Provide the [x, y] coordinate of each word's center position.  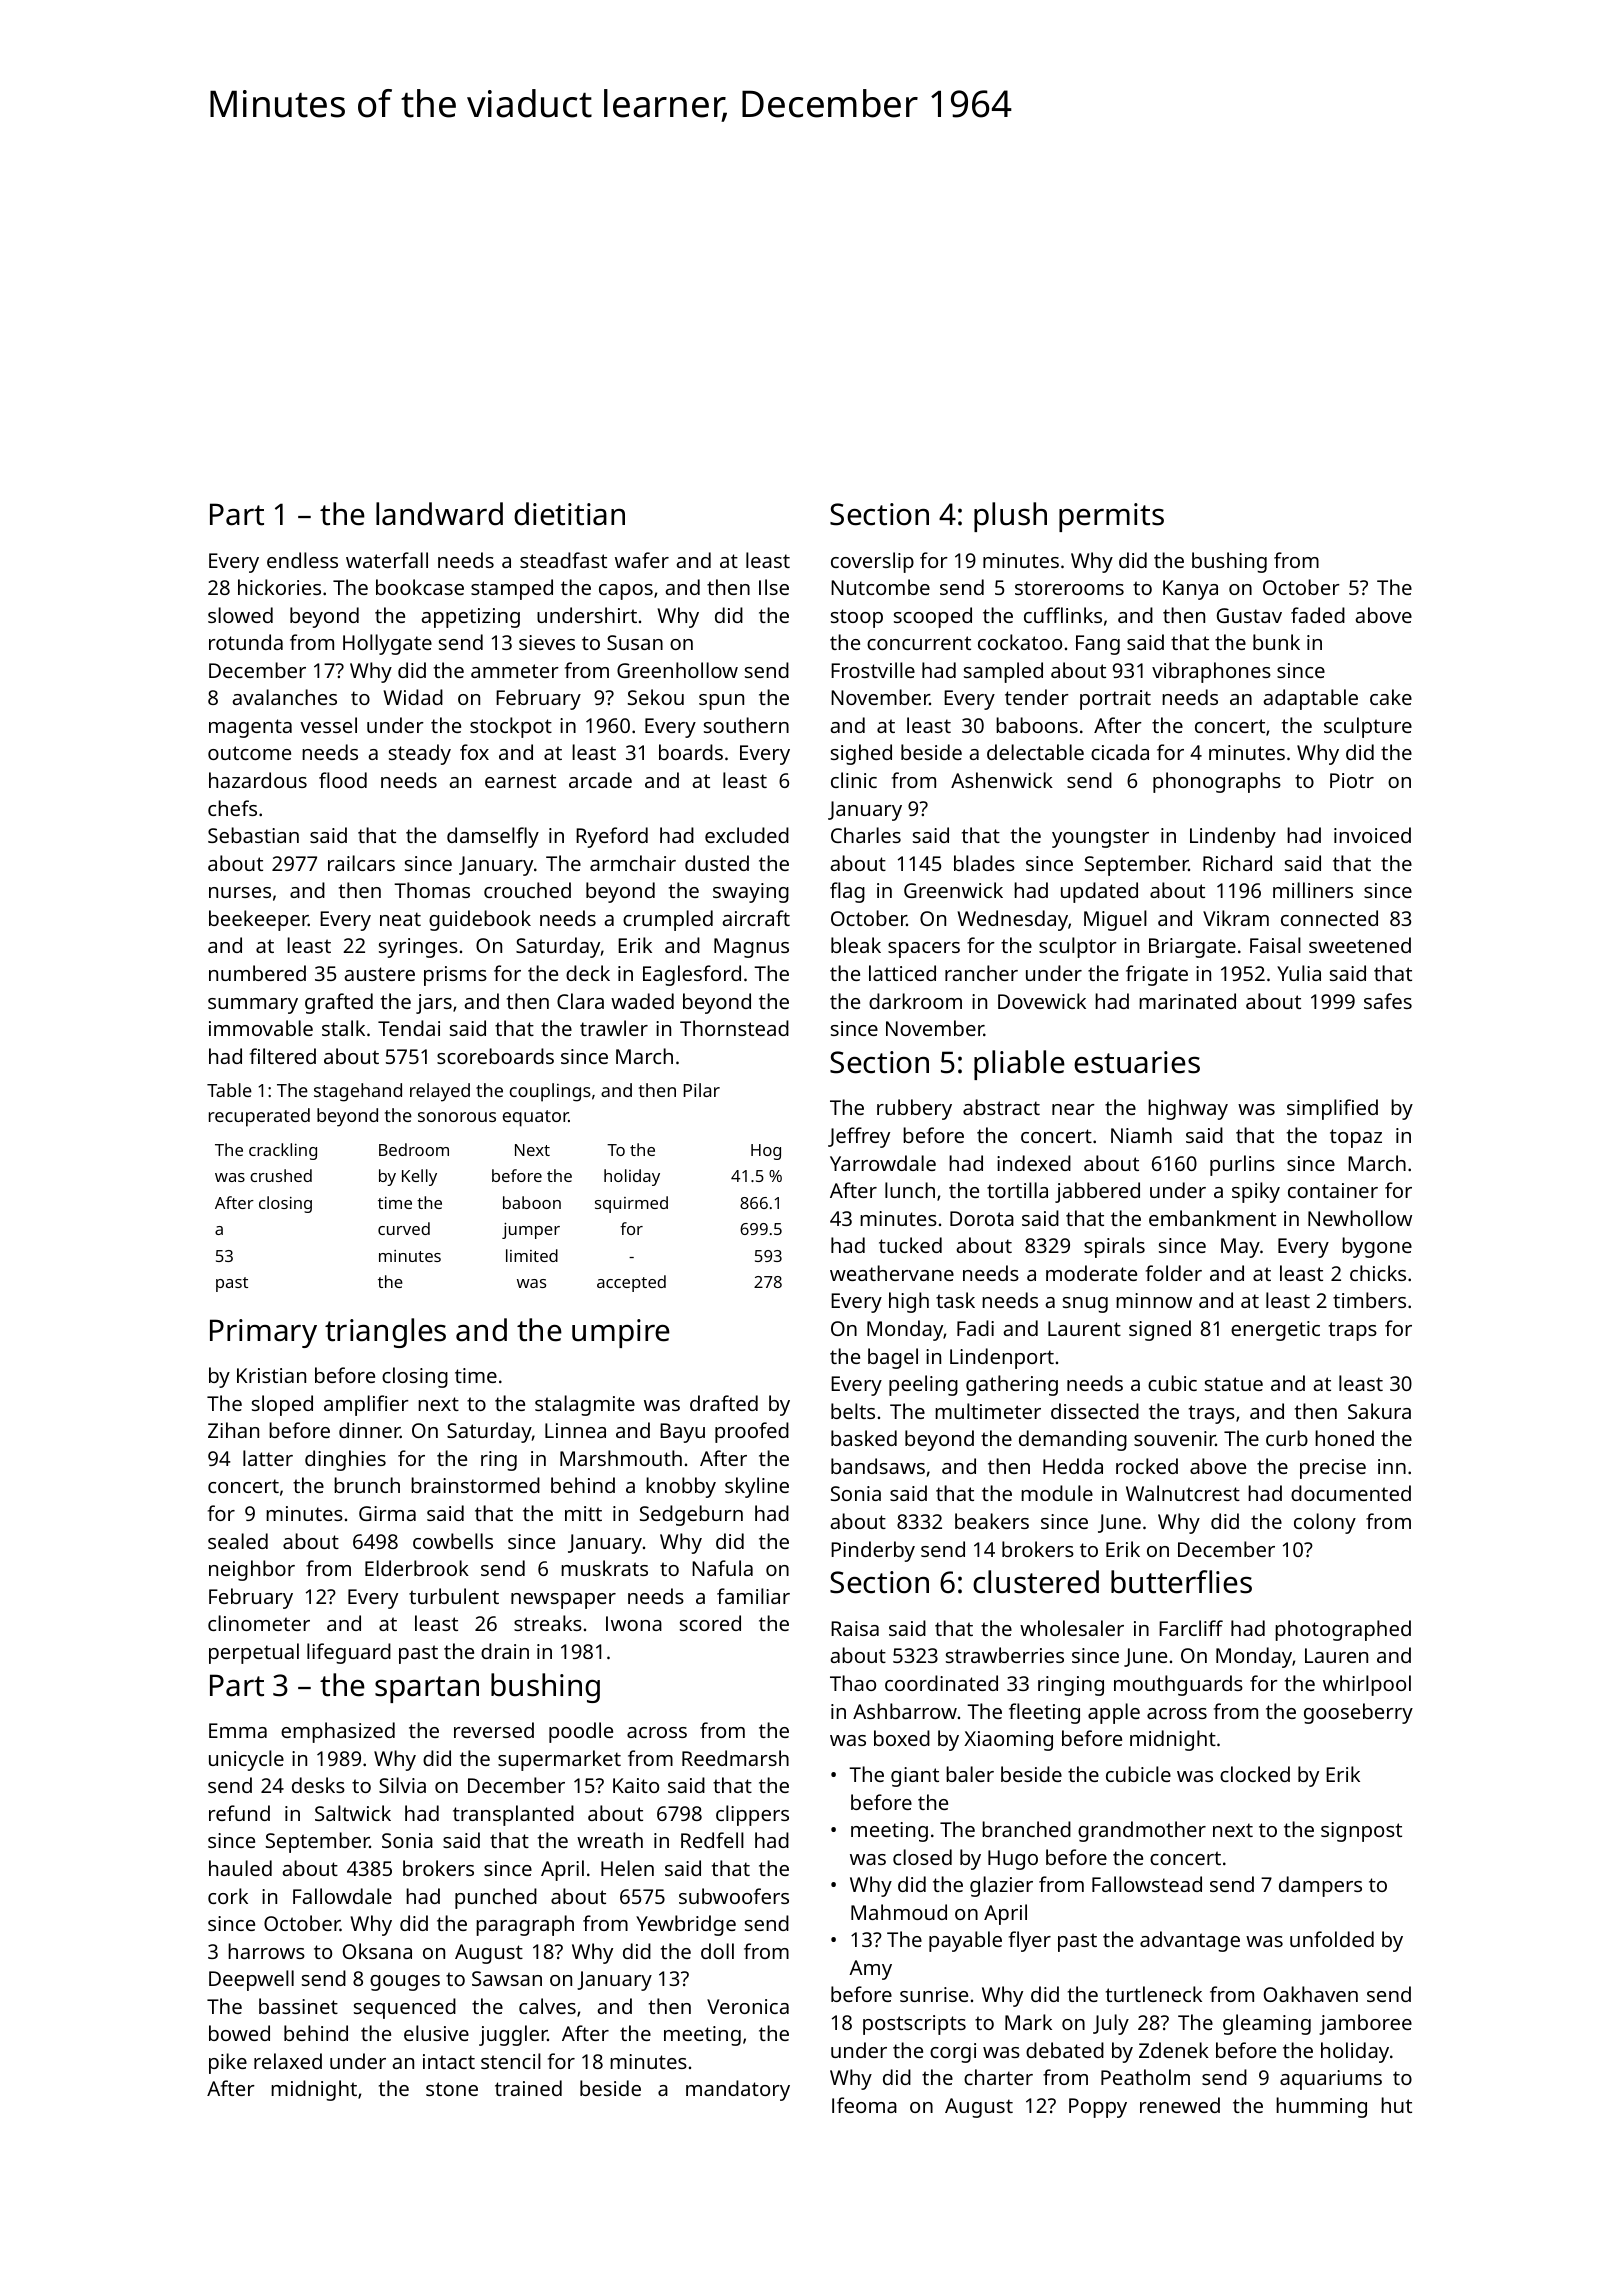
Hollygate [387, 644]
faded [1318, 615]
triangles [385, 1333]
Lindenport [1002, 1358]
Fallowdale [342, 1896]
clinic [854, 780]
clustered [1036, 1582]
